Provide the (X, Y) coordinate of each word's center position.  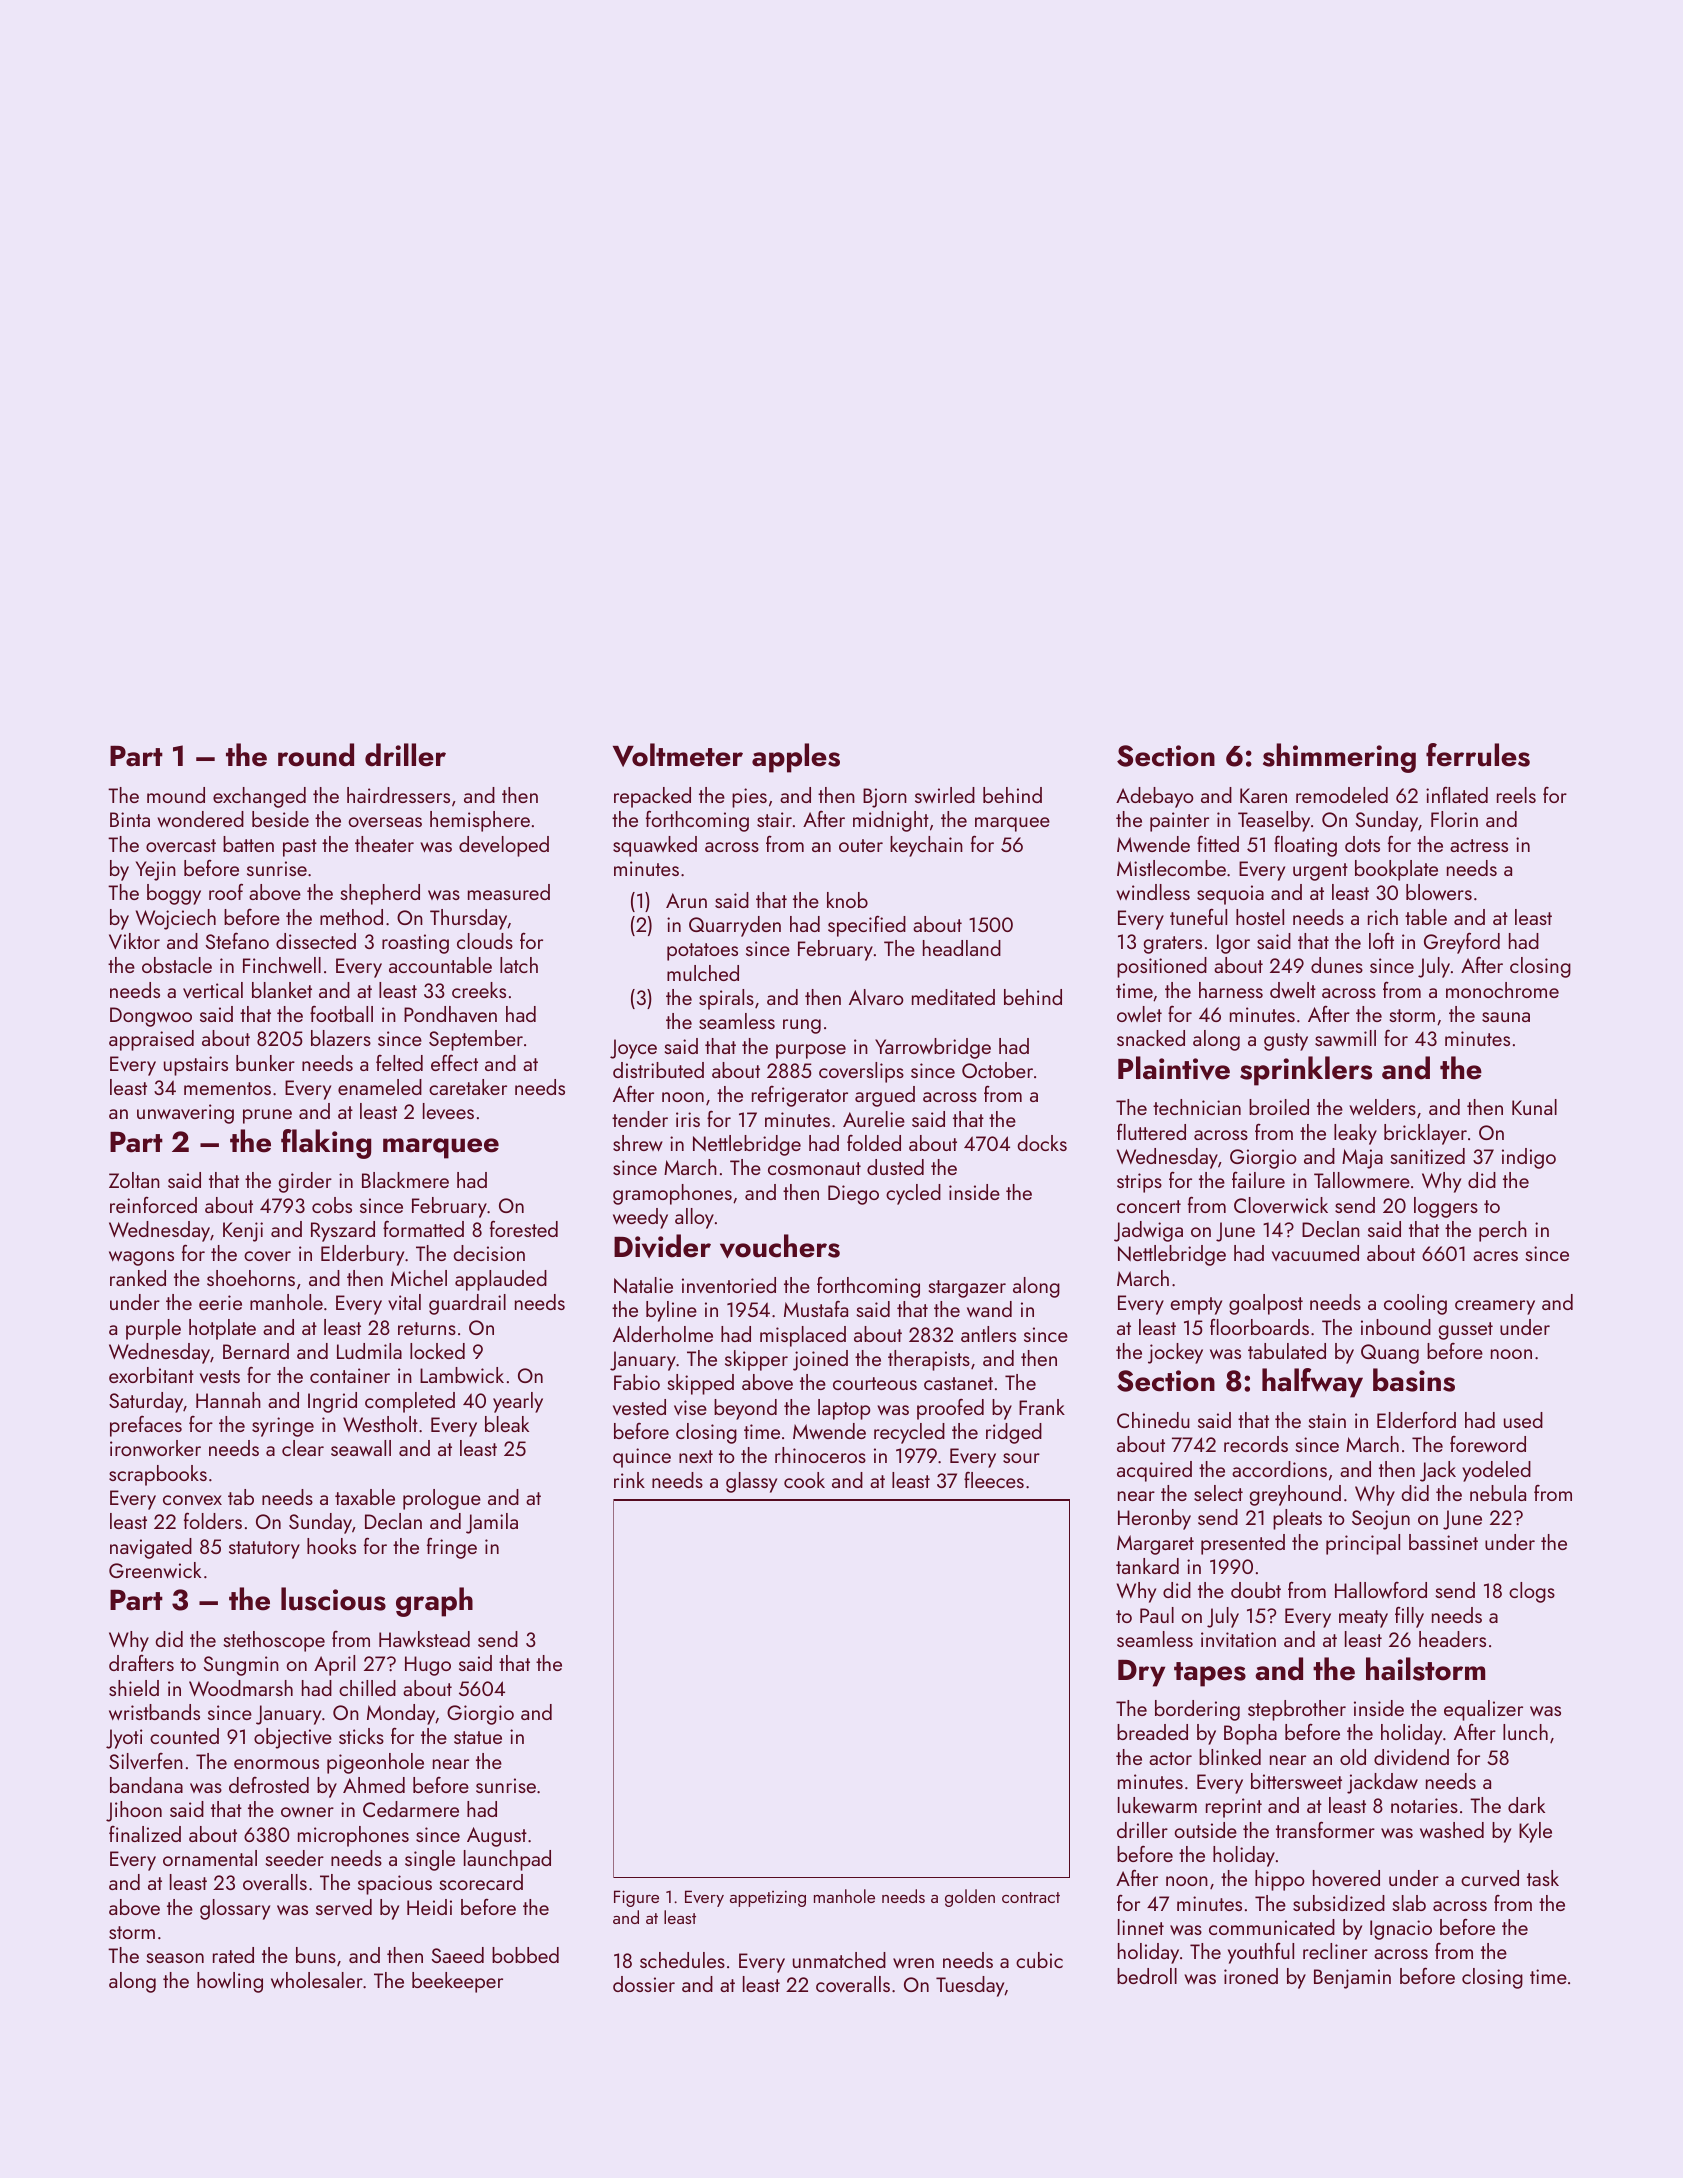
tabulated (1287, 1351)
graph (434, 1602)
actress (1479, 845)
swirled (945, 795)
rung (802, 1026)
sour (1021, 1458)
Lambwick (462, 1375)
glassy (751, 1482)
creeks (479, 990)
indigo (1529, 1158)
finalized (145, 1834)
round (316, 755)
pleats (1297, 1519)
